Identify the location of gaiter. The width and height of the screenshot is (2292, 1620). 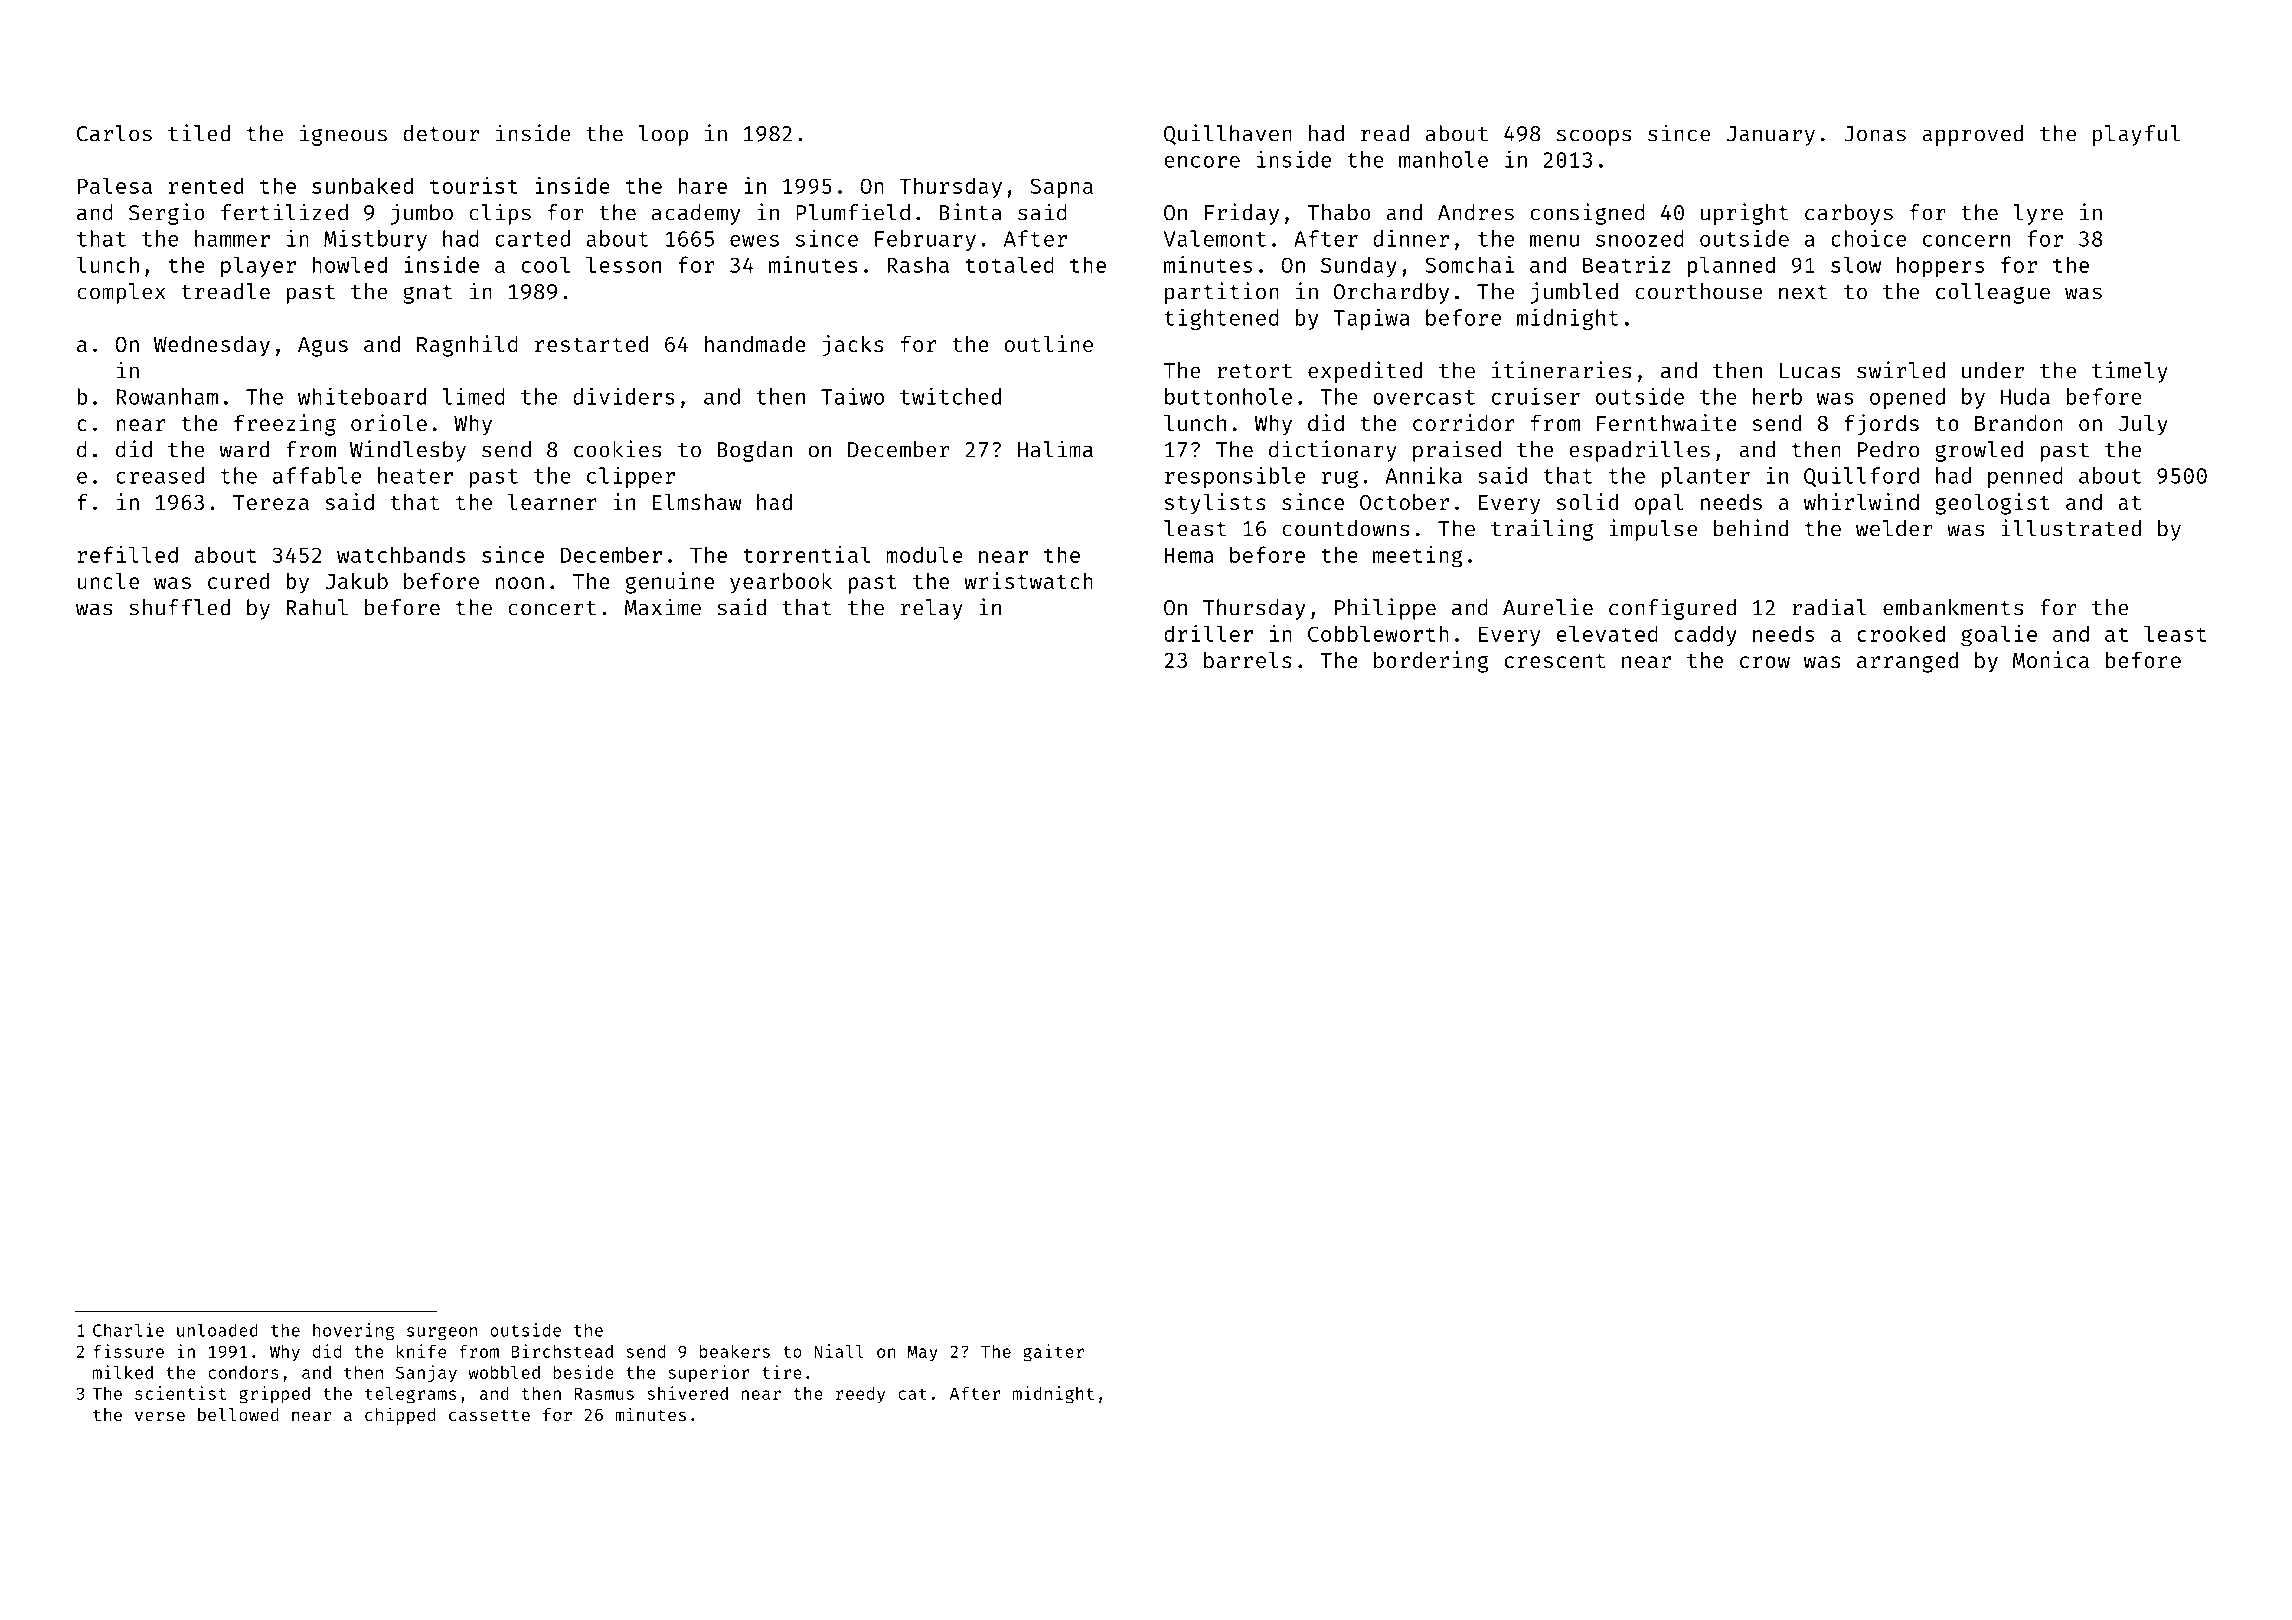
(1053, 1353).
